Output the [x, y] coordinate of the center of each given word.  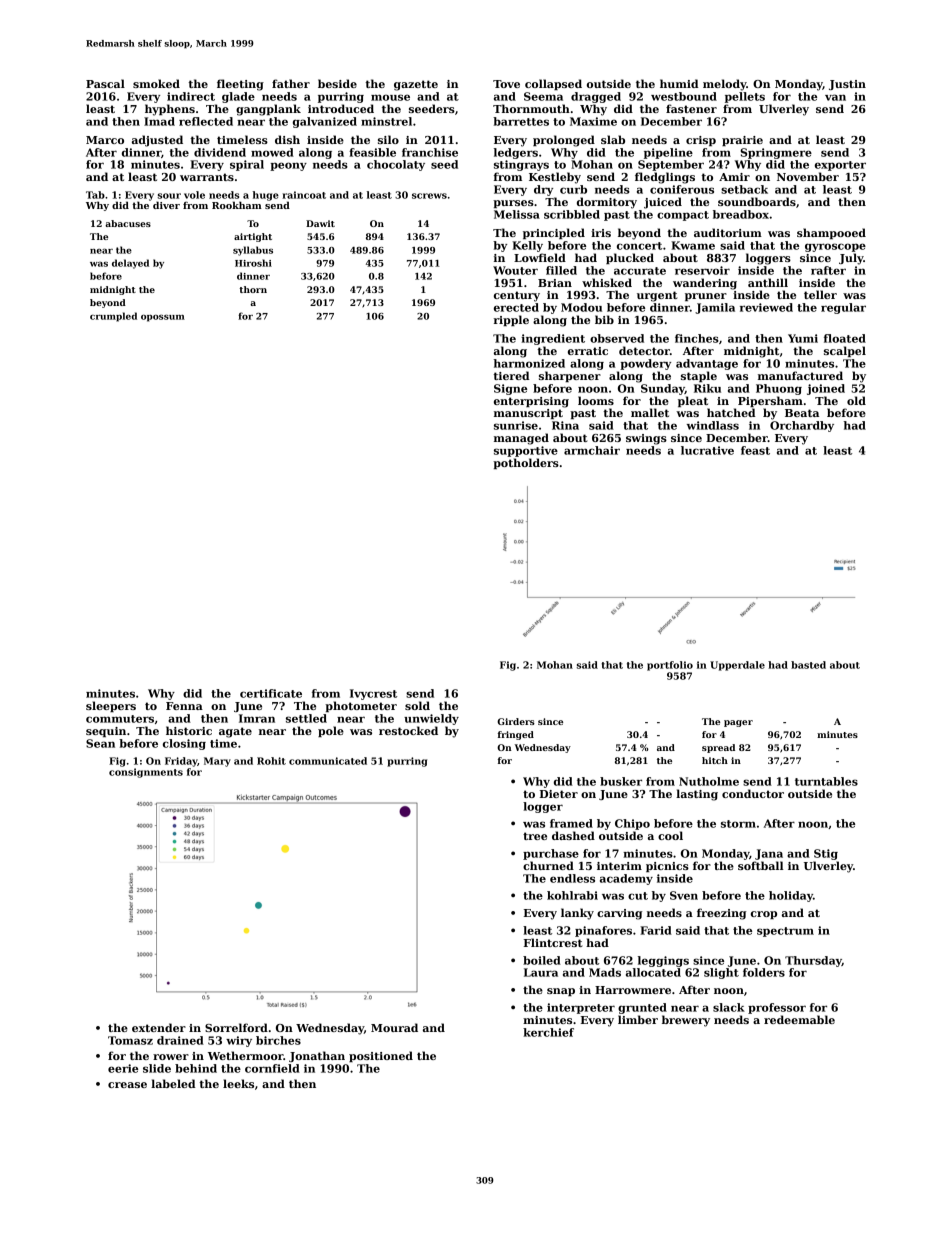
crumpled [113, 317]
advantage [707, 364]
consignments [146, 773]
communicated [328, 761]
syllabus [253, 251]
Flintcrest [553, 942]
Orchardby [802, 426]
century [517, 296]
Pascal [105, 83]
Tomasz [130, 1040]
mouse [390, 97]
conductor [753, 793]
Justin [847, 85]
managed [521, 439]
